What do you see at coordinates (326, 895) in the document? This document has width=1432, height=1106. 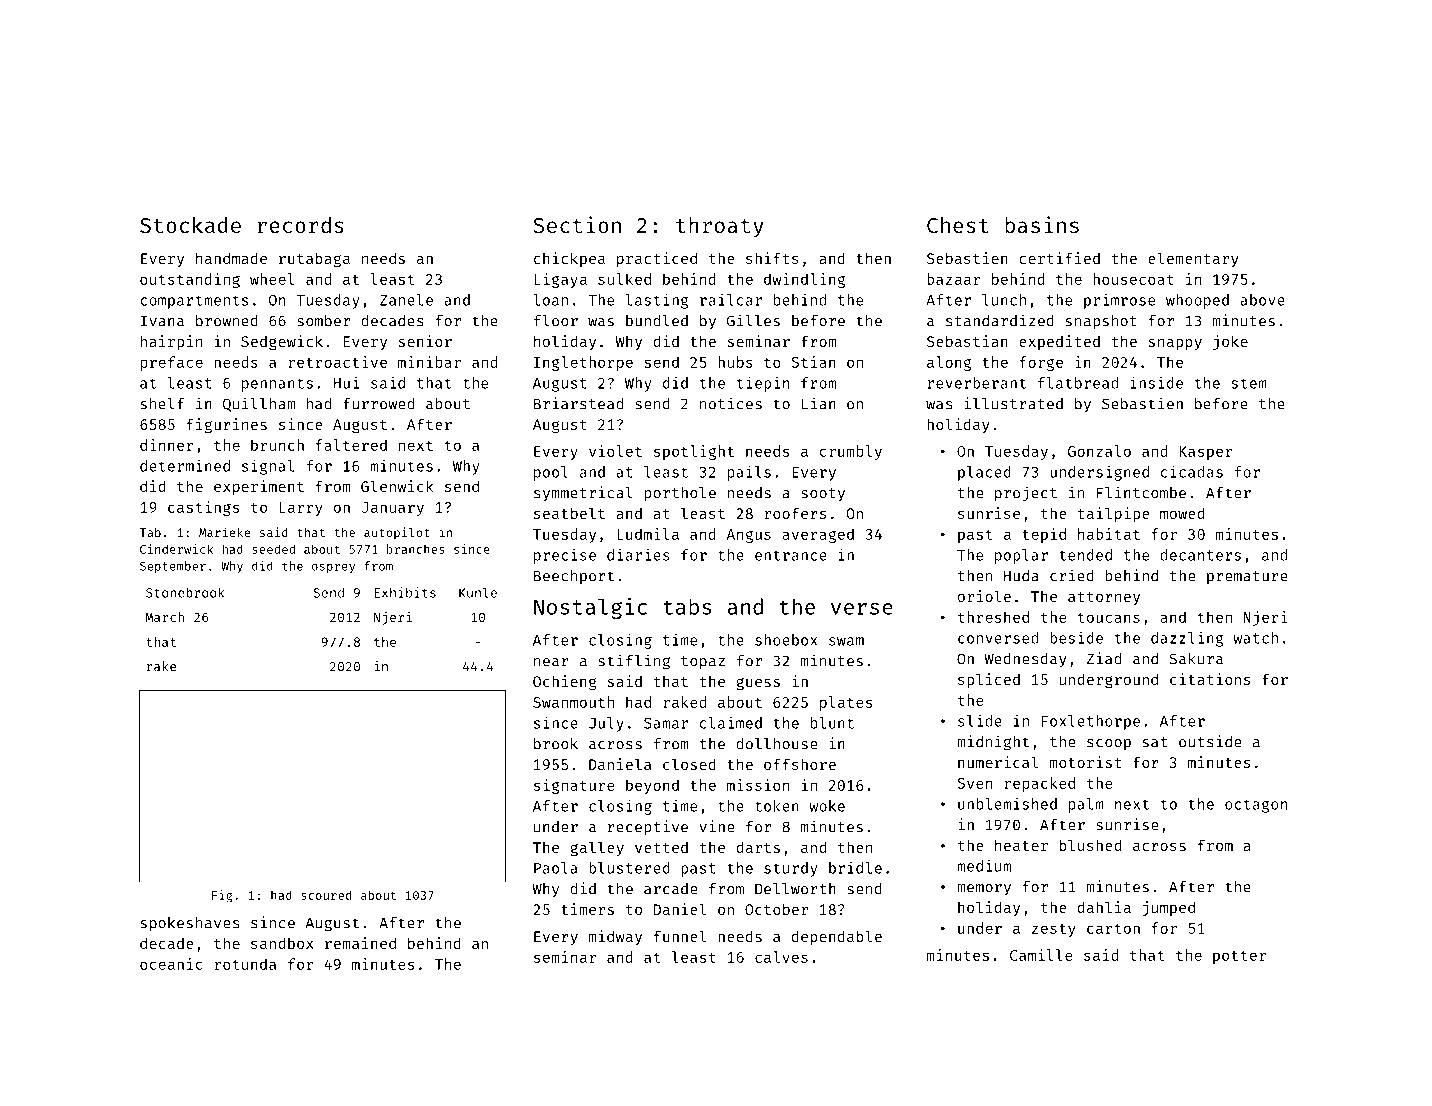 I see `scoured` at bounding box center [326, 895].
